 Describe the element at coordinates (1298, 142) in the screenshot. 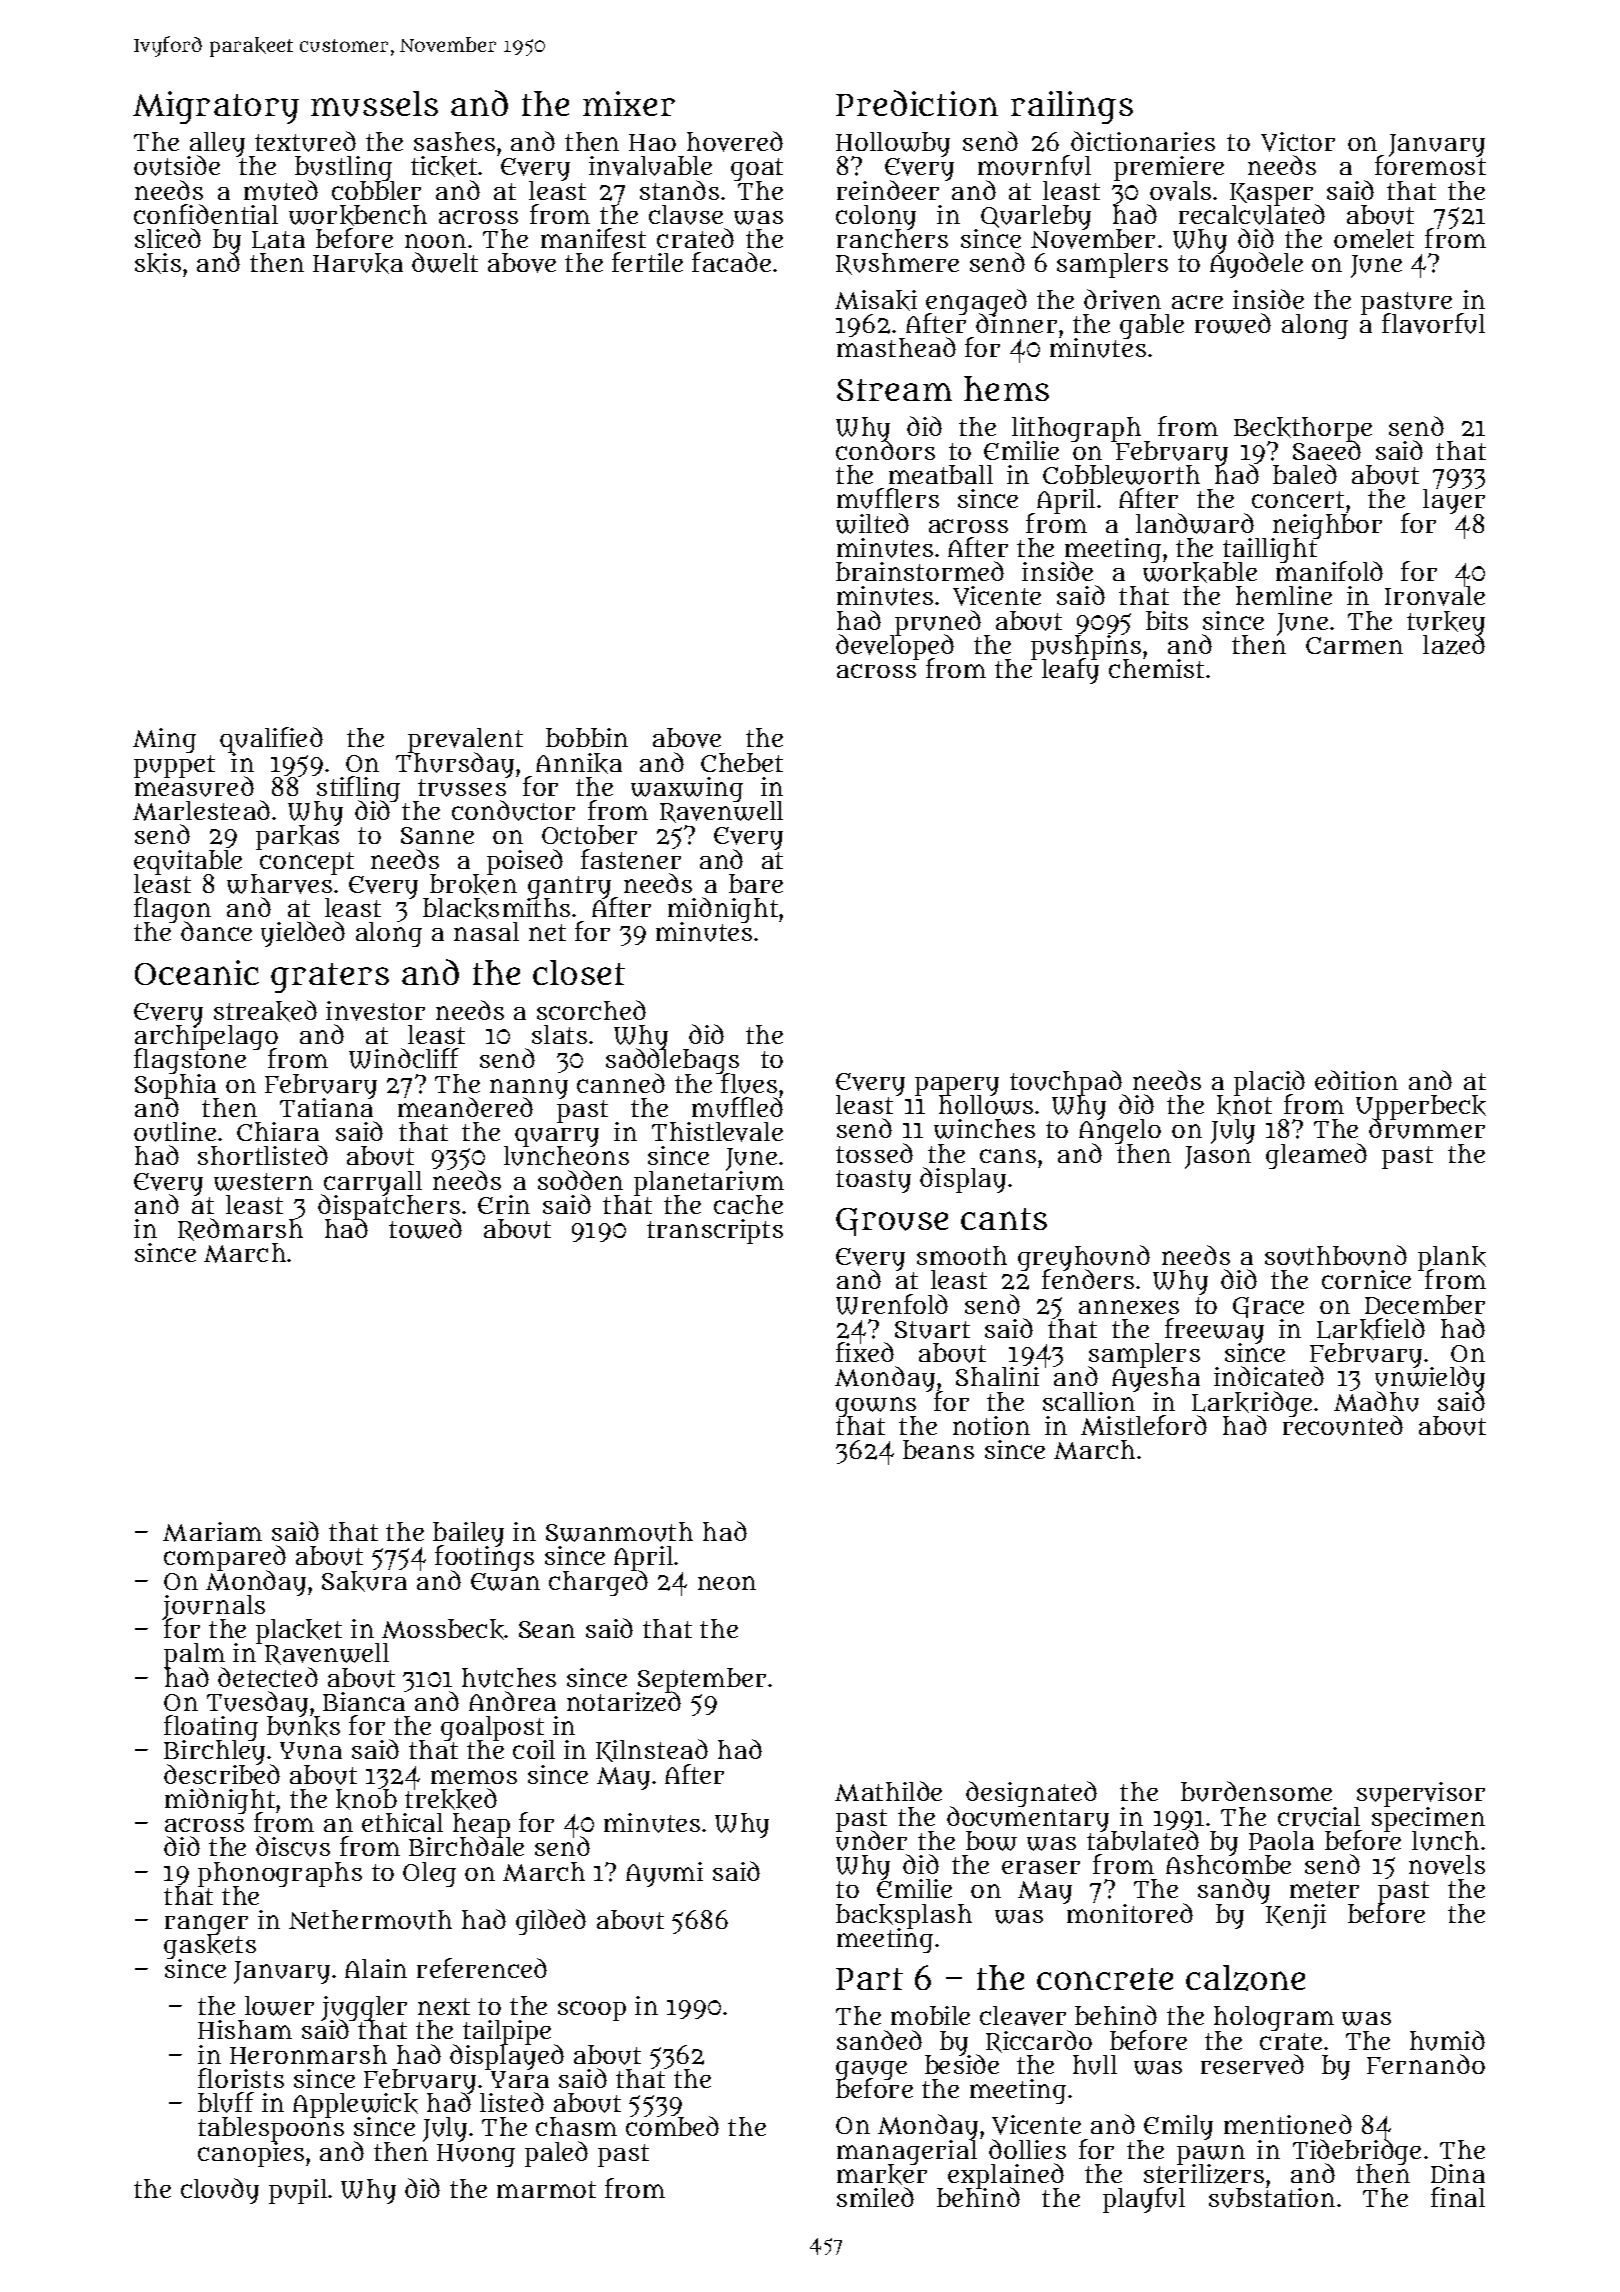

I see `Victor` at that location.
